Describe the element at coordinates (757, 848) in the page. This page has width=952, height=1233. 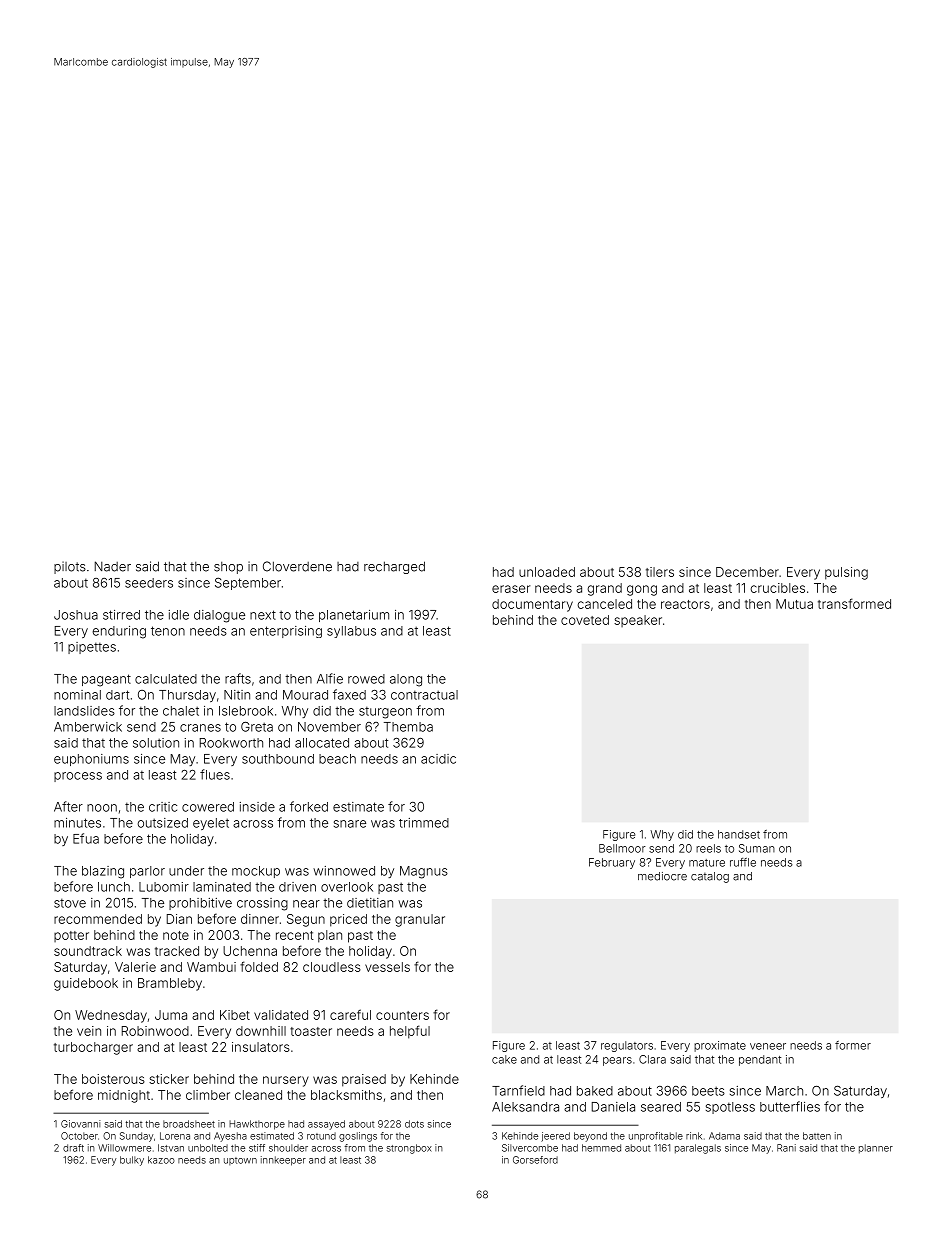
I see `Suman` at that location.
